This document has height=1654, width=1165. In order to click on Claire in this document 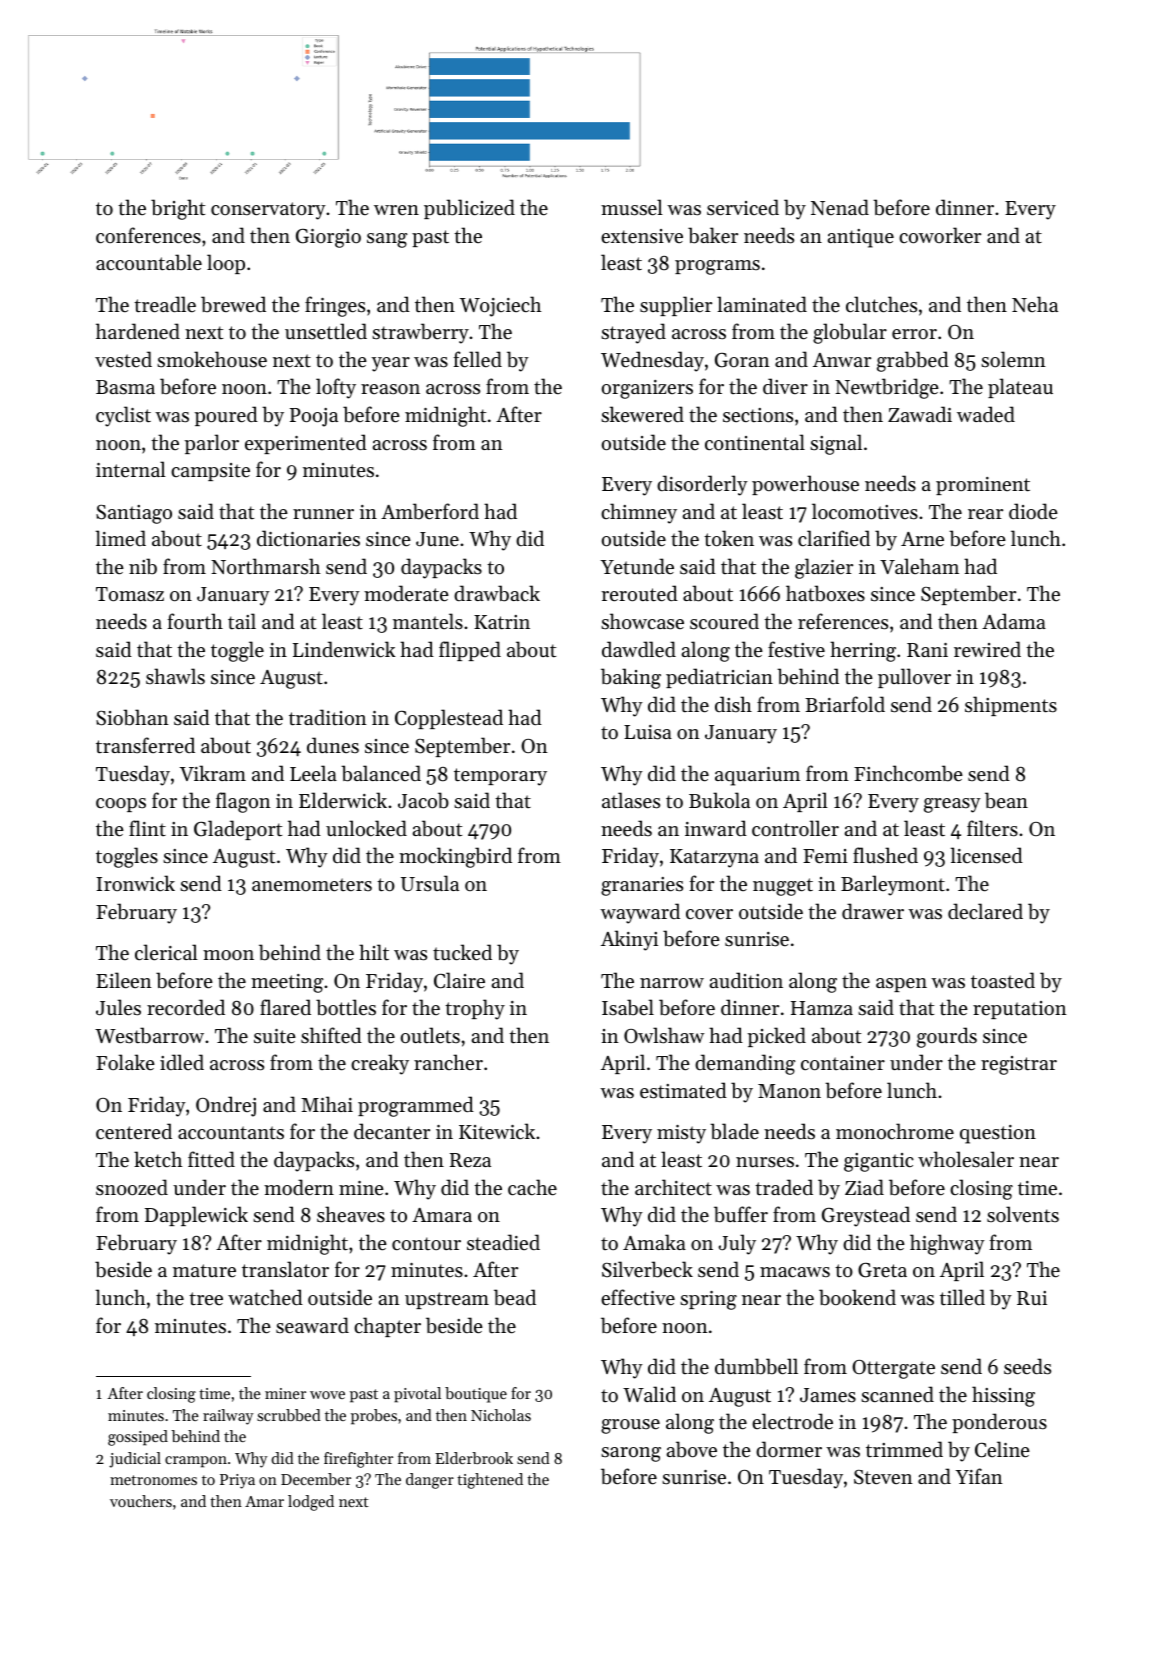, I will do `click(459, 980)`.
